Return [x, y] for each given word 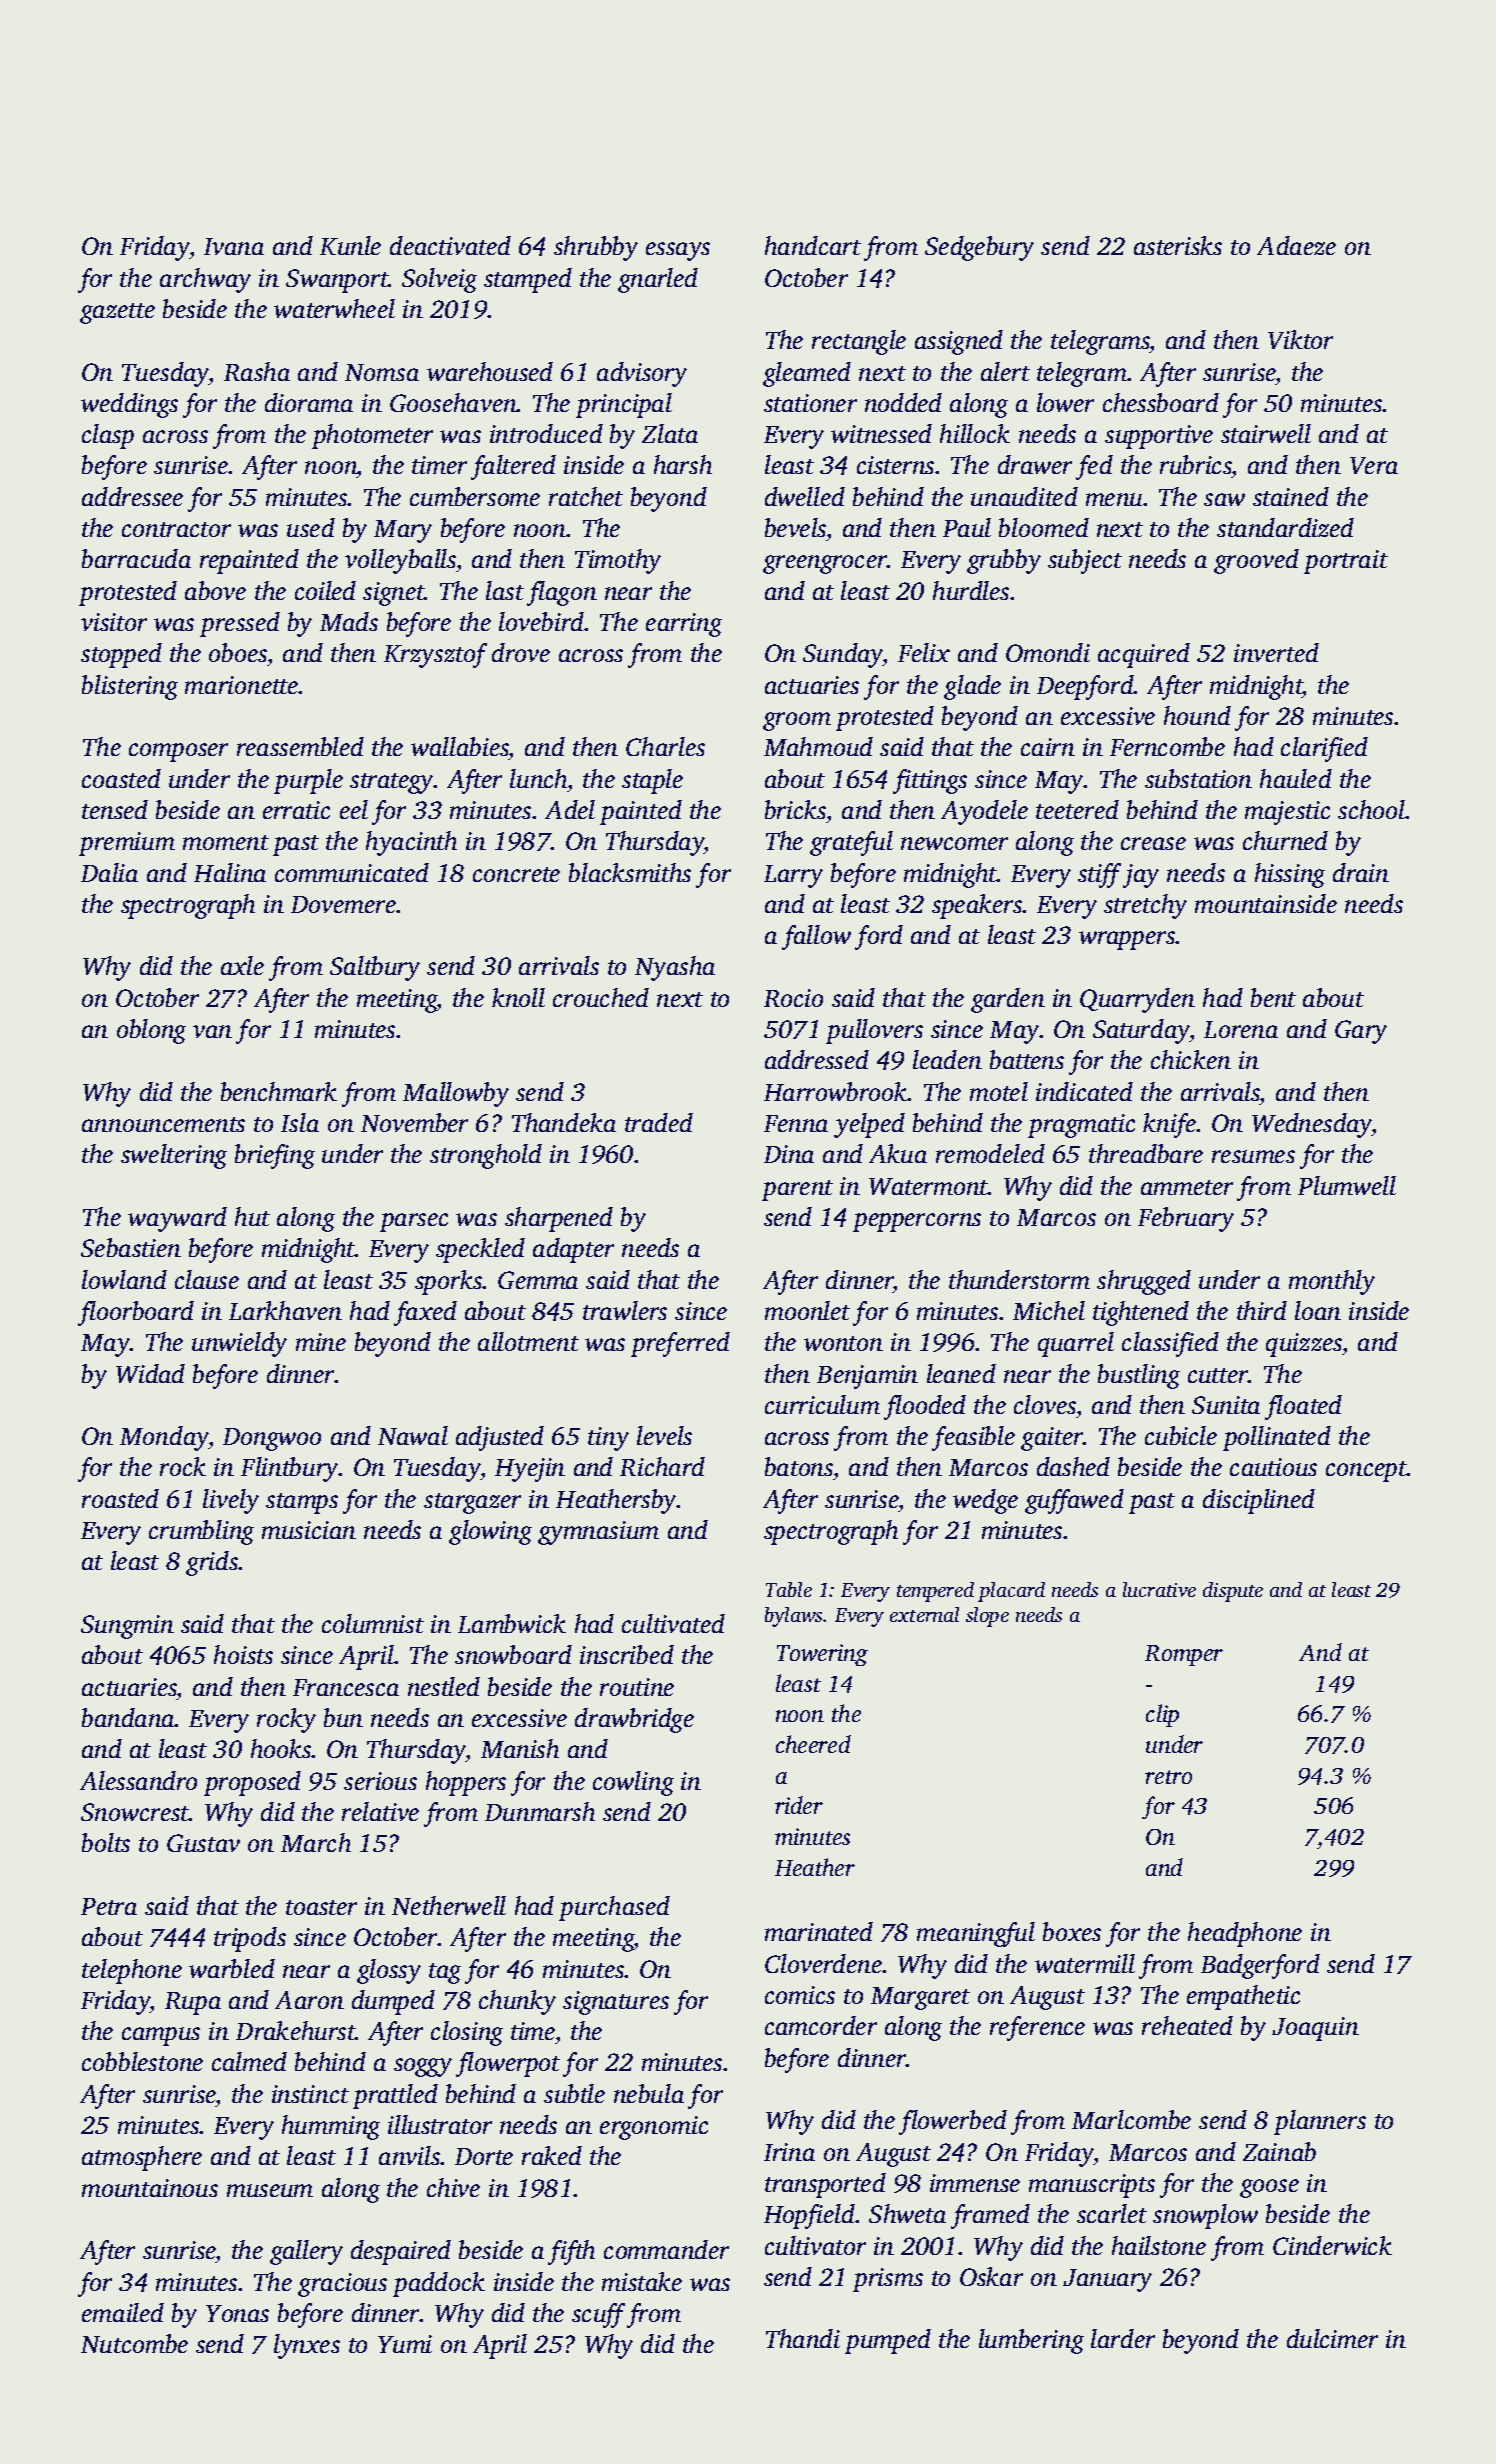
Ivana [234, 246]
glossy [389, 1971]
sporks [449, 1282]
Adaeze [1296, 245]
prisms [888, 2280]
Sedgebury [979, 248]
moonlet [807, 1310]
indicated [1084, 1091]
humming [331, 2127]
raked [552, 2155]
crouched [601, 997]
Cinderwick [1332, 2245]
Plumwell [1347, 1185]
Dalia [109, 872]
